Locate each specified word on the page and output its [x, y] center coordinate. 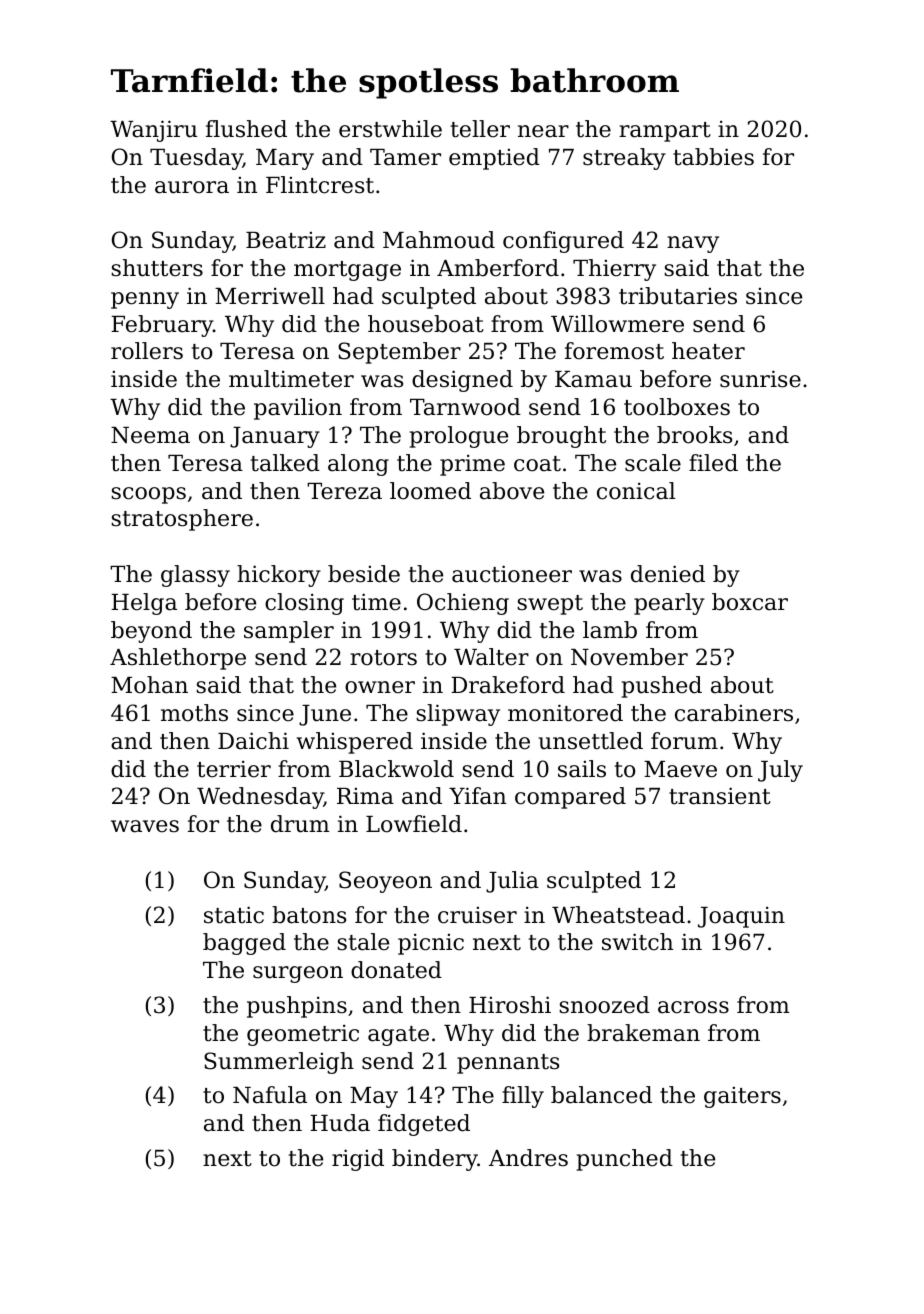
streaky [624, 159]
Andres [528, 1158]
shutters [157, 268]
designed [462, 381]
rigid [358, 1160]
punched [625, 1160]
